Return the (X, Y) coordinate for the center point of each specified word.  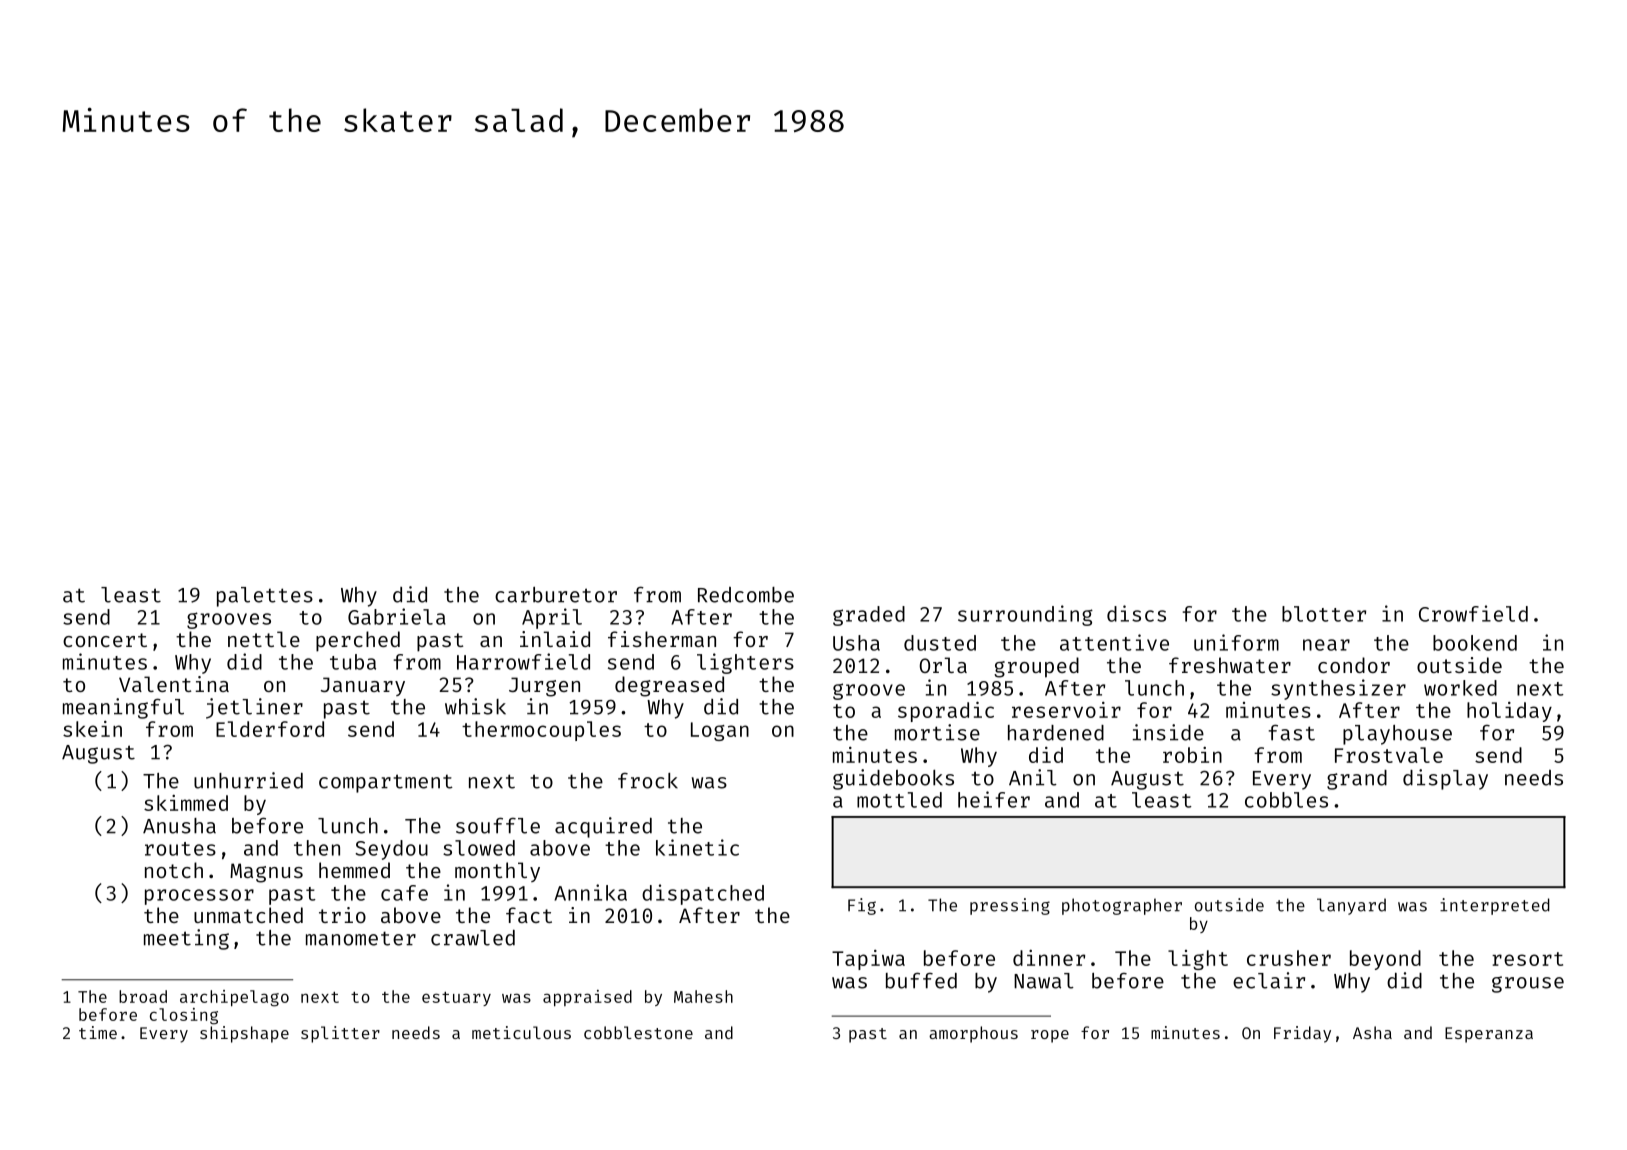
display (1445, 779)
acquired (603, 827)
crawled (473, 938)
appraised (587, 998)
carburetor (556, 595)
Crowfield (1473, 613)
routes (180, 849)
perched (358, 641)
